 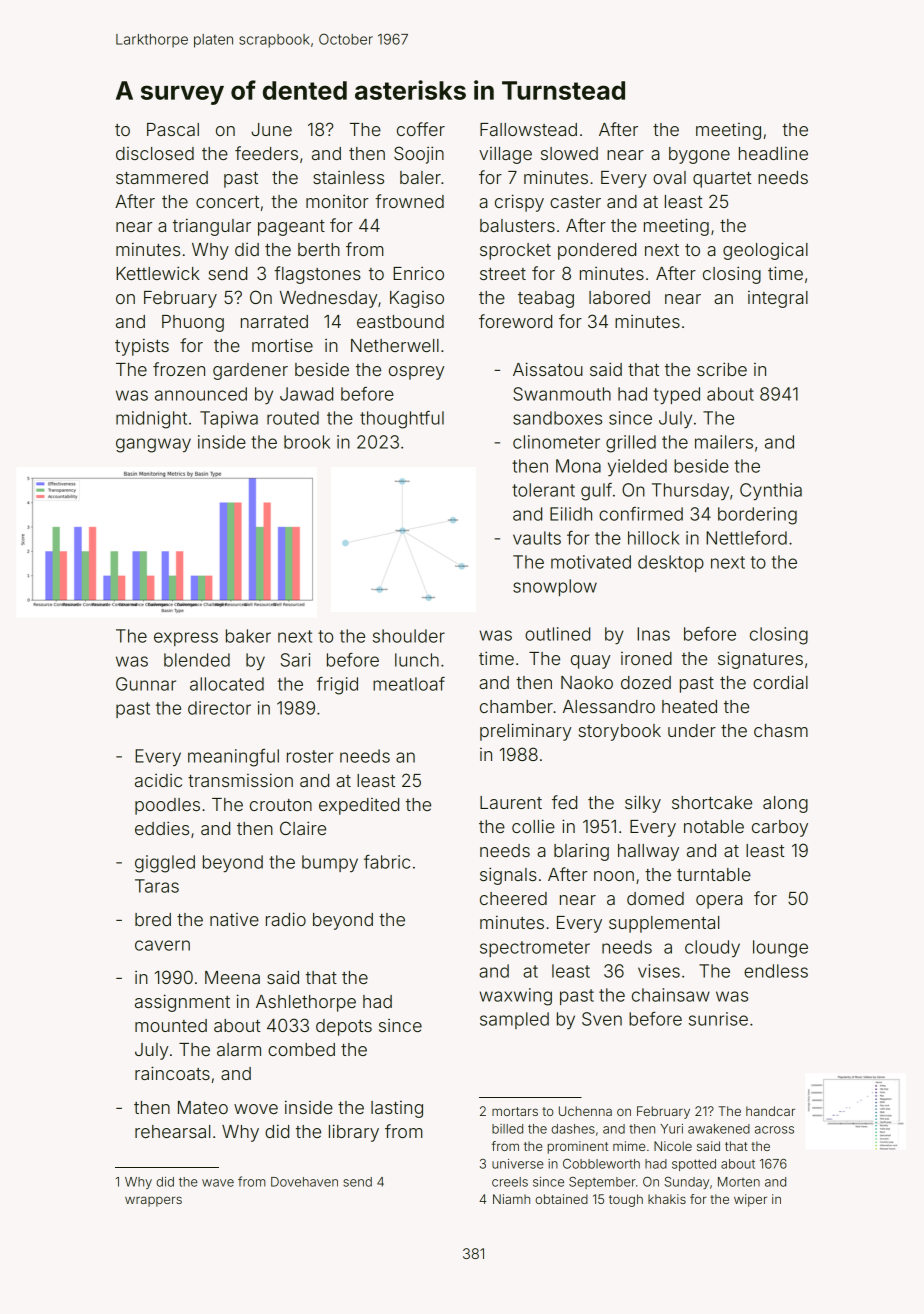 I want to click on feeders, so click(x=266, y=153).
